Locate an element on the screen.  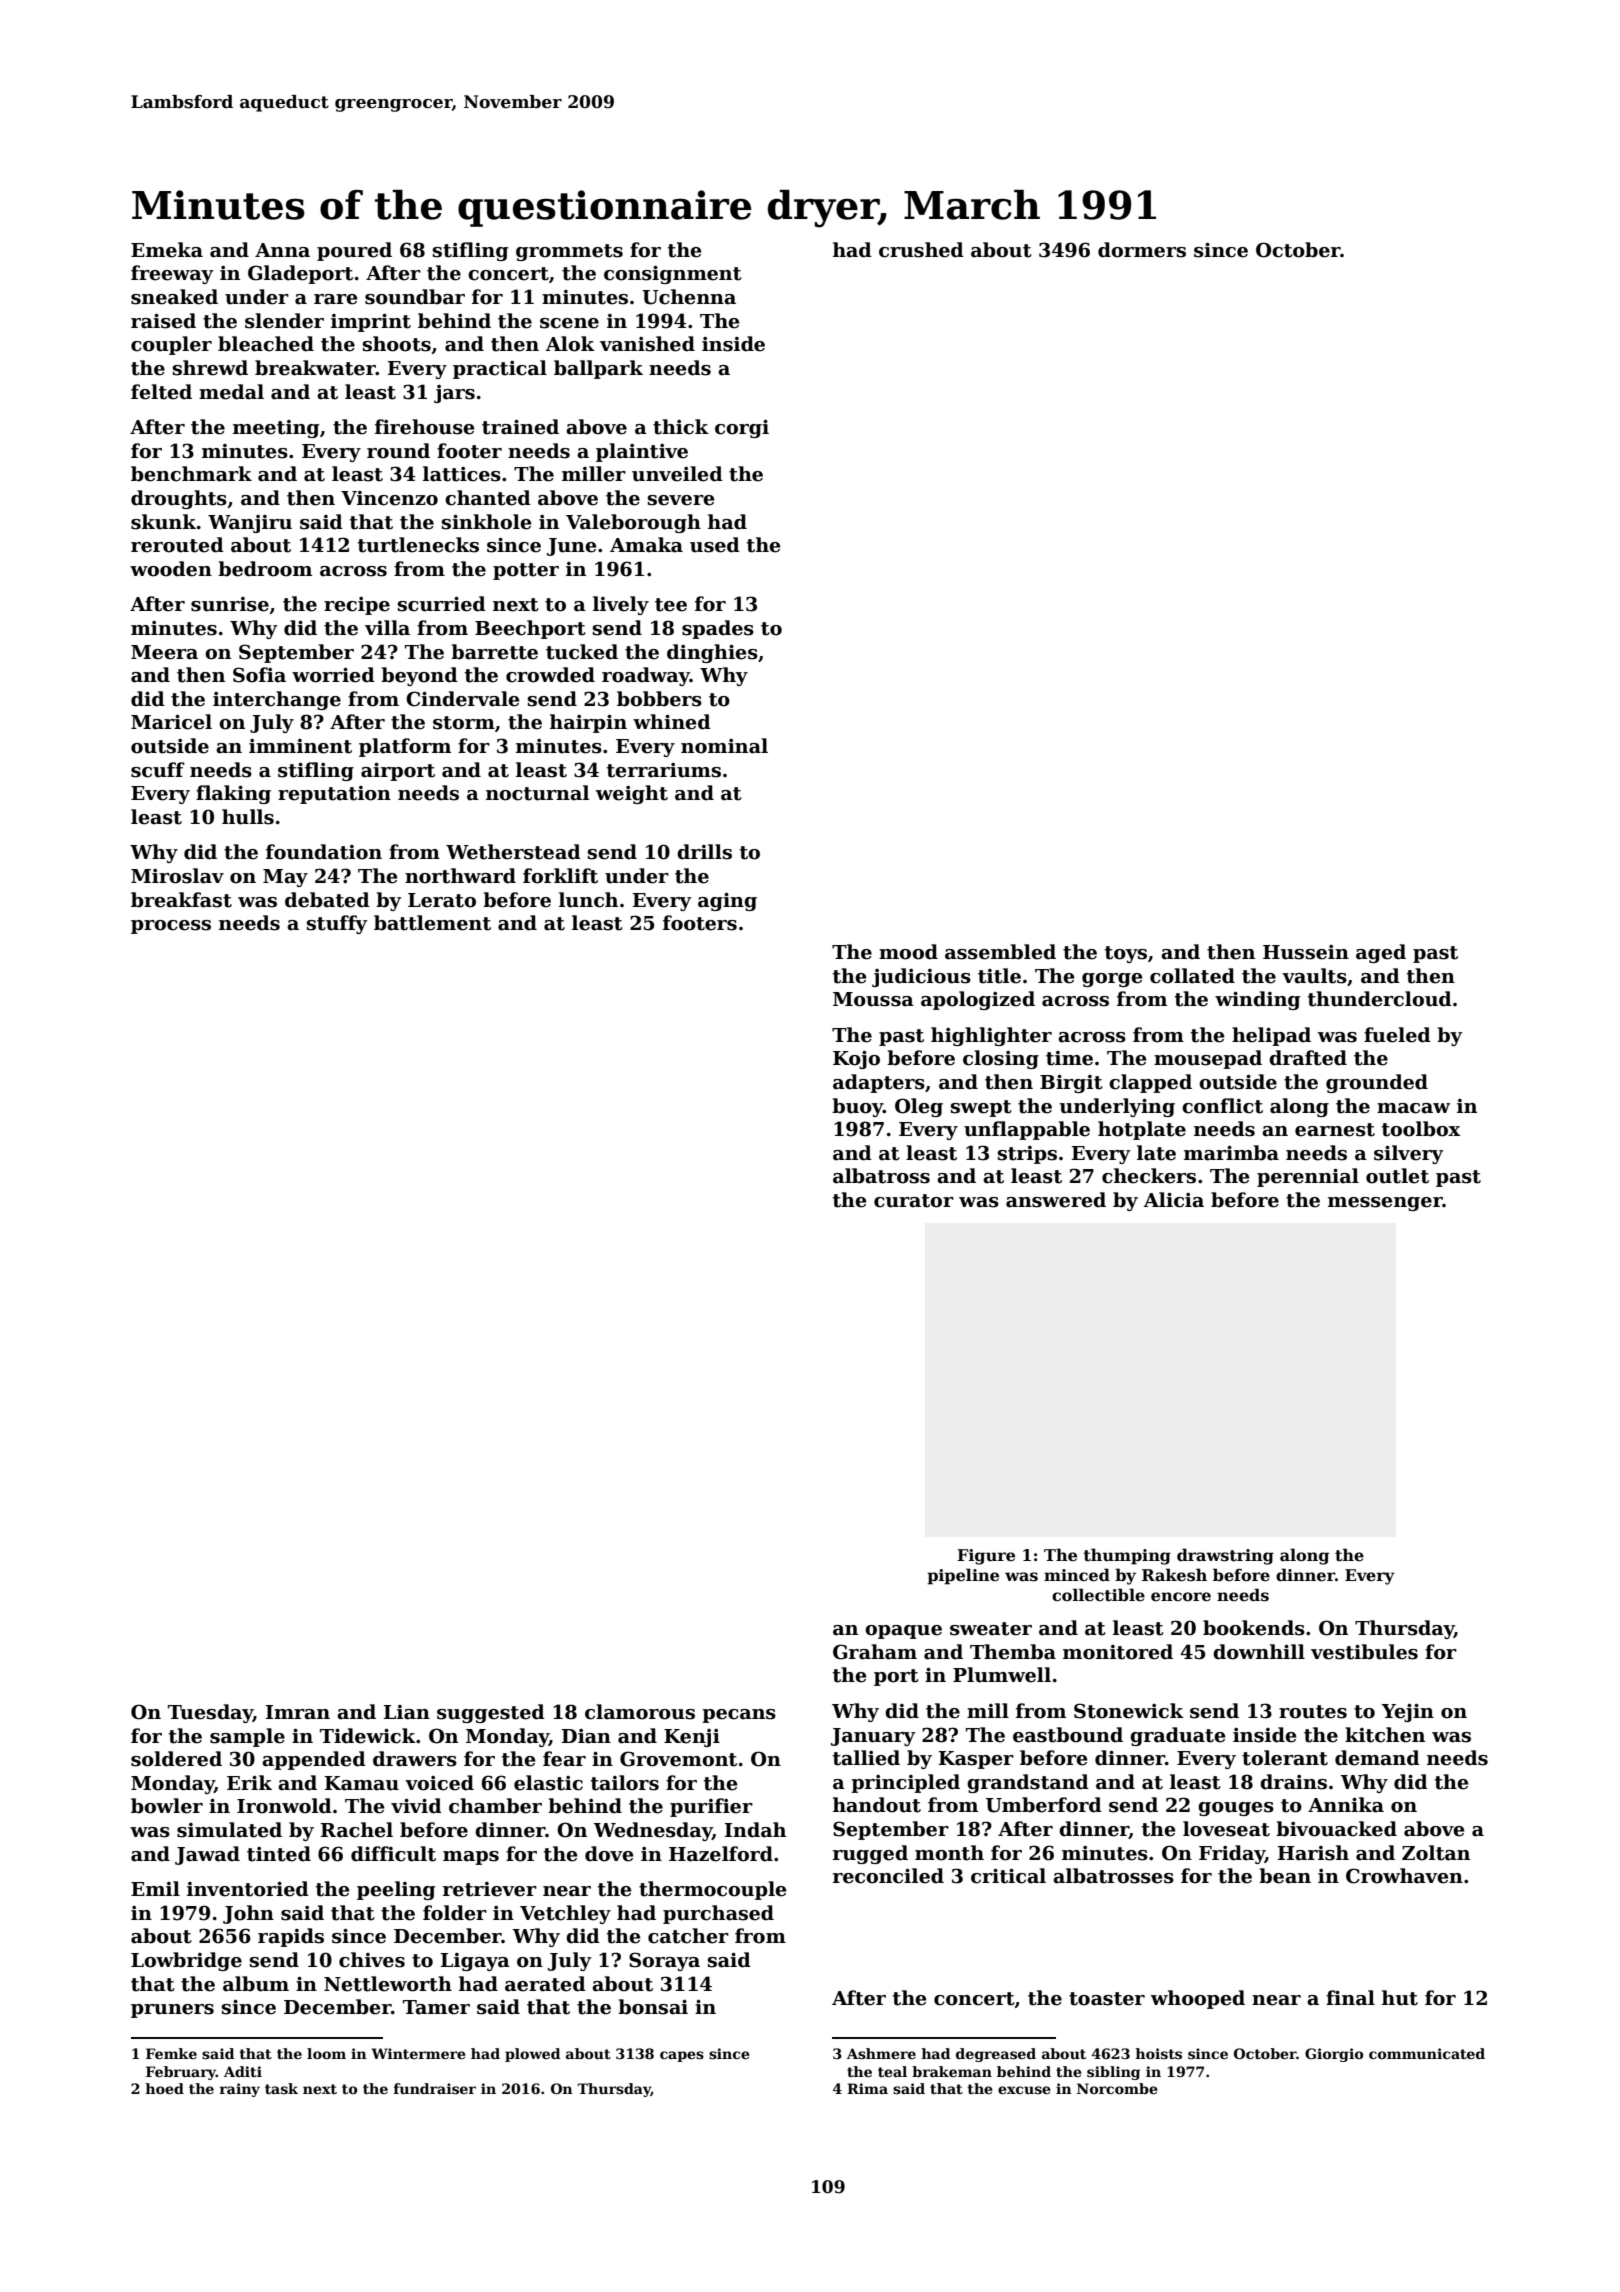
corgi is located at coordinates (742, 428).
